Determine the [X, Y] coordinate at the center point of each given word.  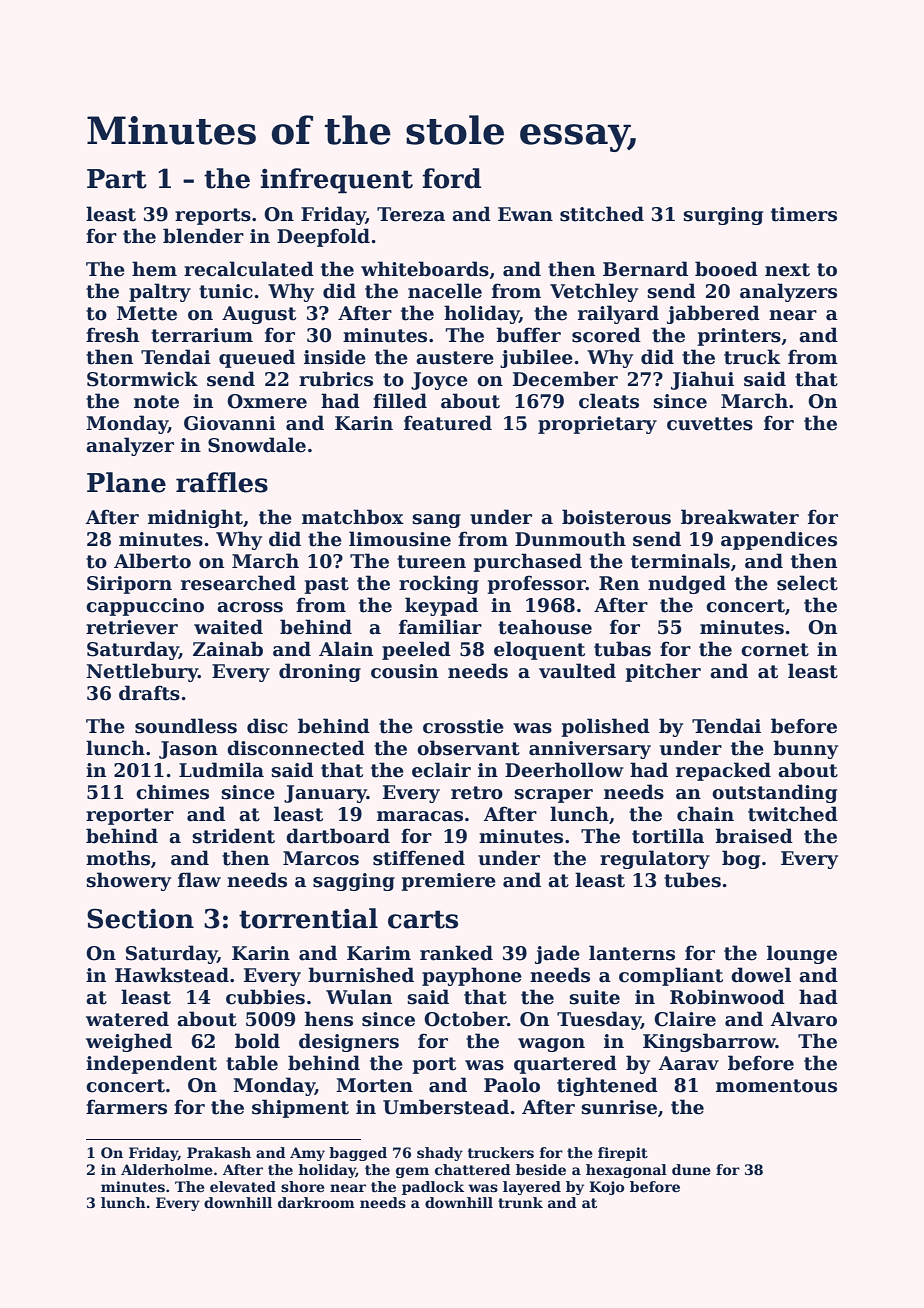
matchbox [353, 517]
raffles [222, 482]
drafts [149, 693]
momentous [776, 1086]
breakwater [740, 517]
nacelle [445, 291]
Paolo [512, 1085]
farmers [126, 1107]
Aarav [689, 1063]
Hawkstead [172, 975]
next [787, 270]
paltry [160, 292]
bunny [805, 749]
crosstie [463, 726]
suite [594, 997]
